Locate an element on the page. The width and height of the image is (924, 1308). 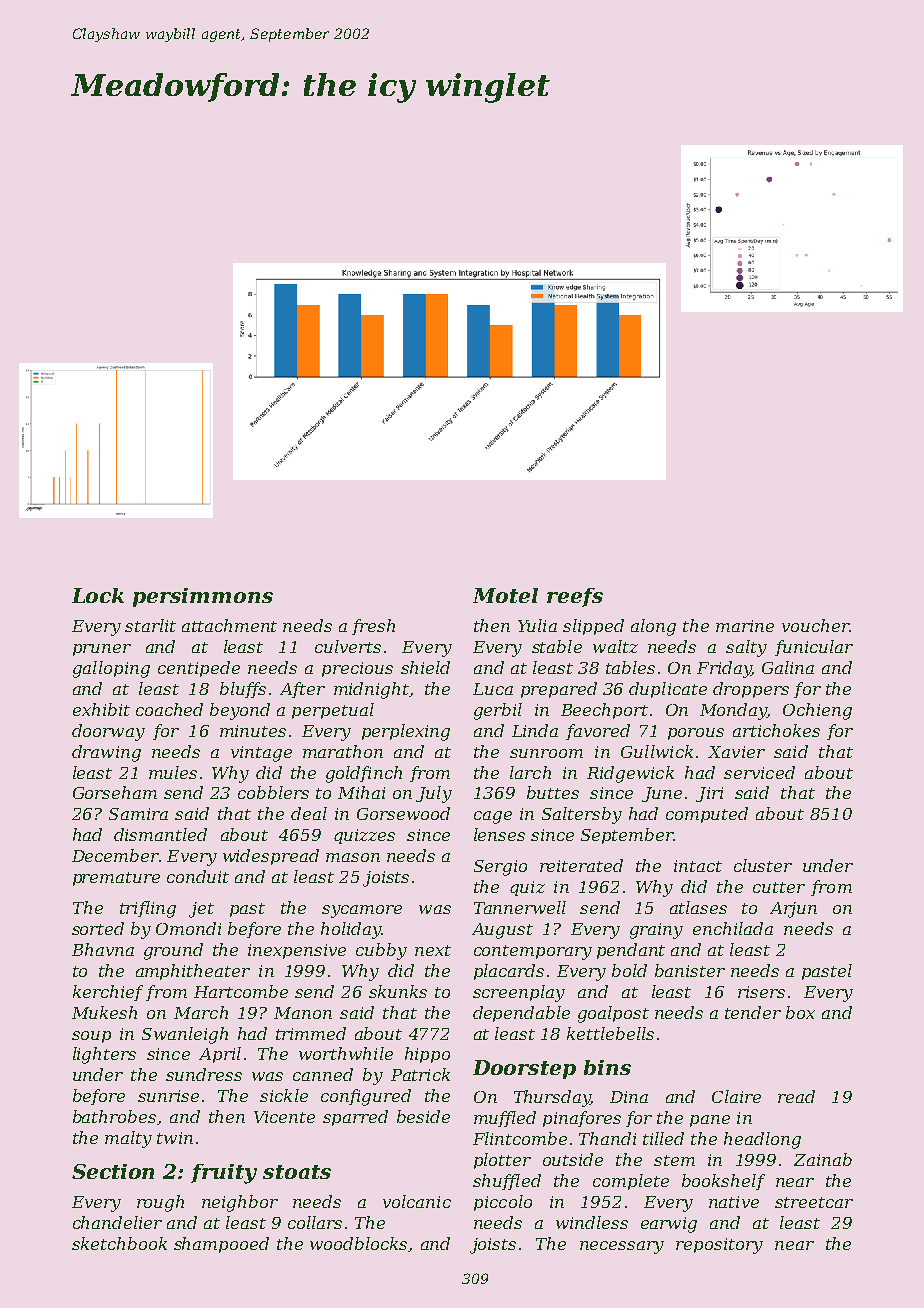
Sergio is located at coordinates (500, 868).
